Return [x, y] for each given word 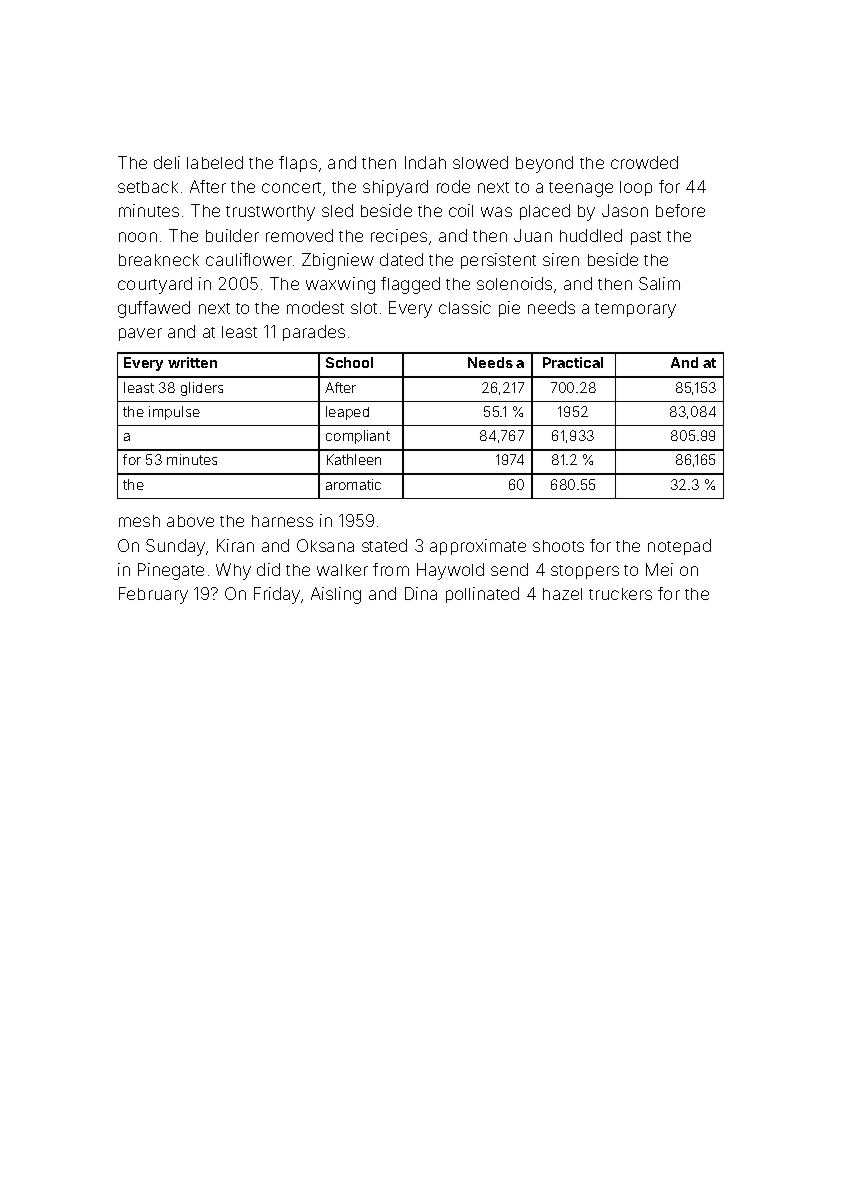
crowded [644, 162]
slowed [480, 162]
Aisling [336, 595]
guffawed [154, 309]
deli [167, 162]
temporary [635, 310]
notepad [679, 547]
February [153, 595]
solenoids [514, 283]
